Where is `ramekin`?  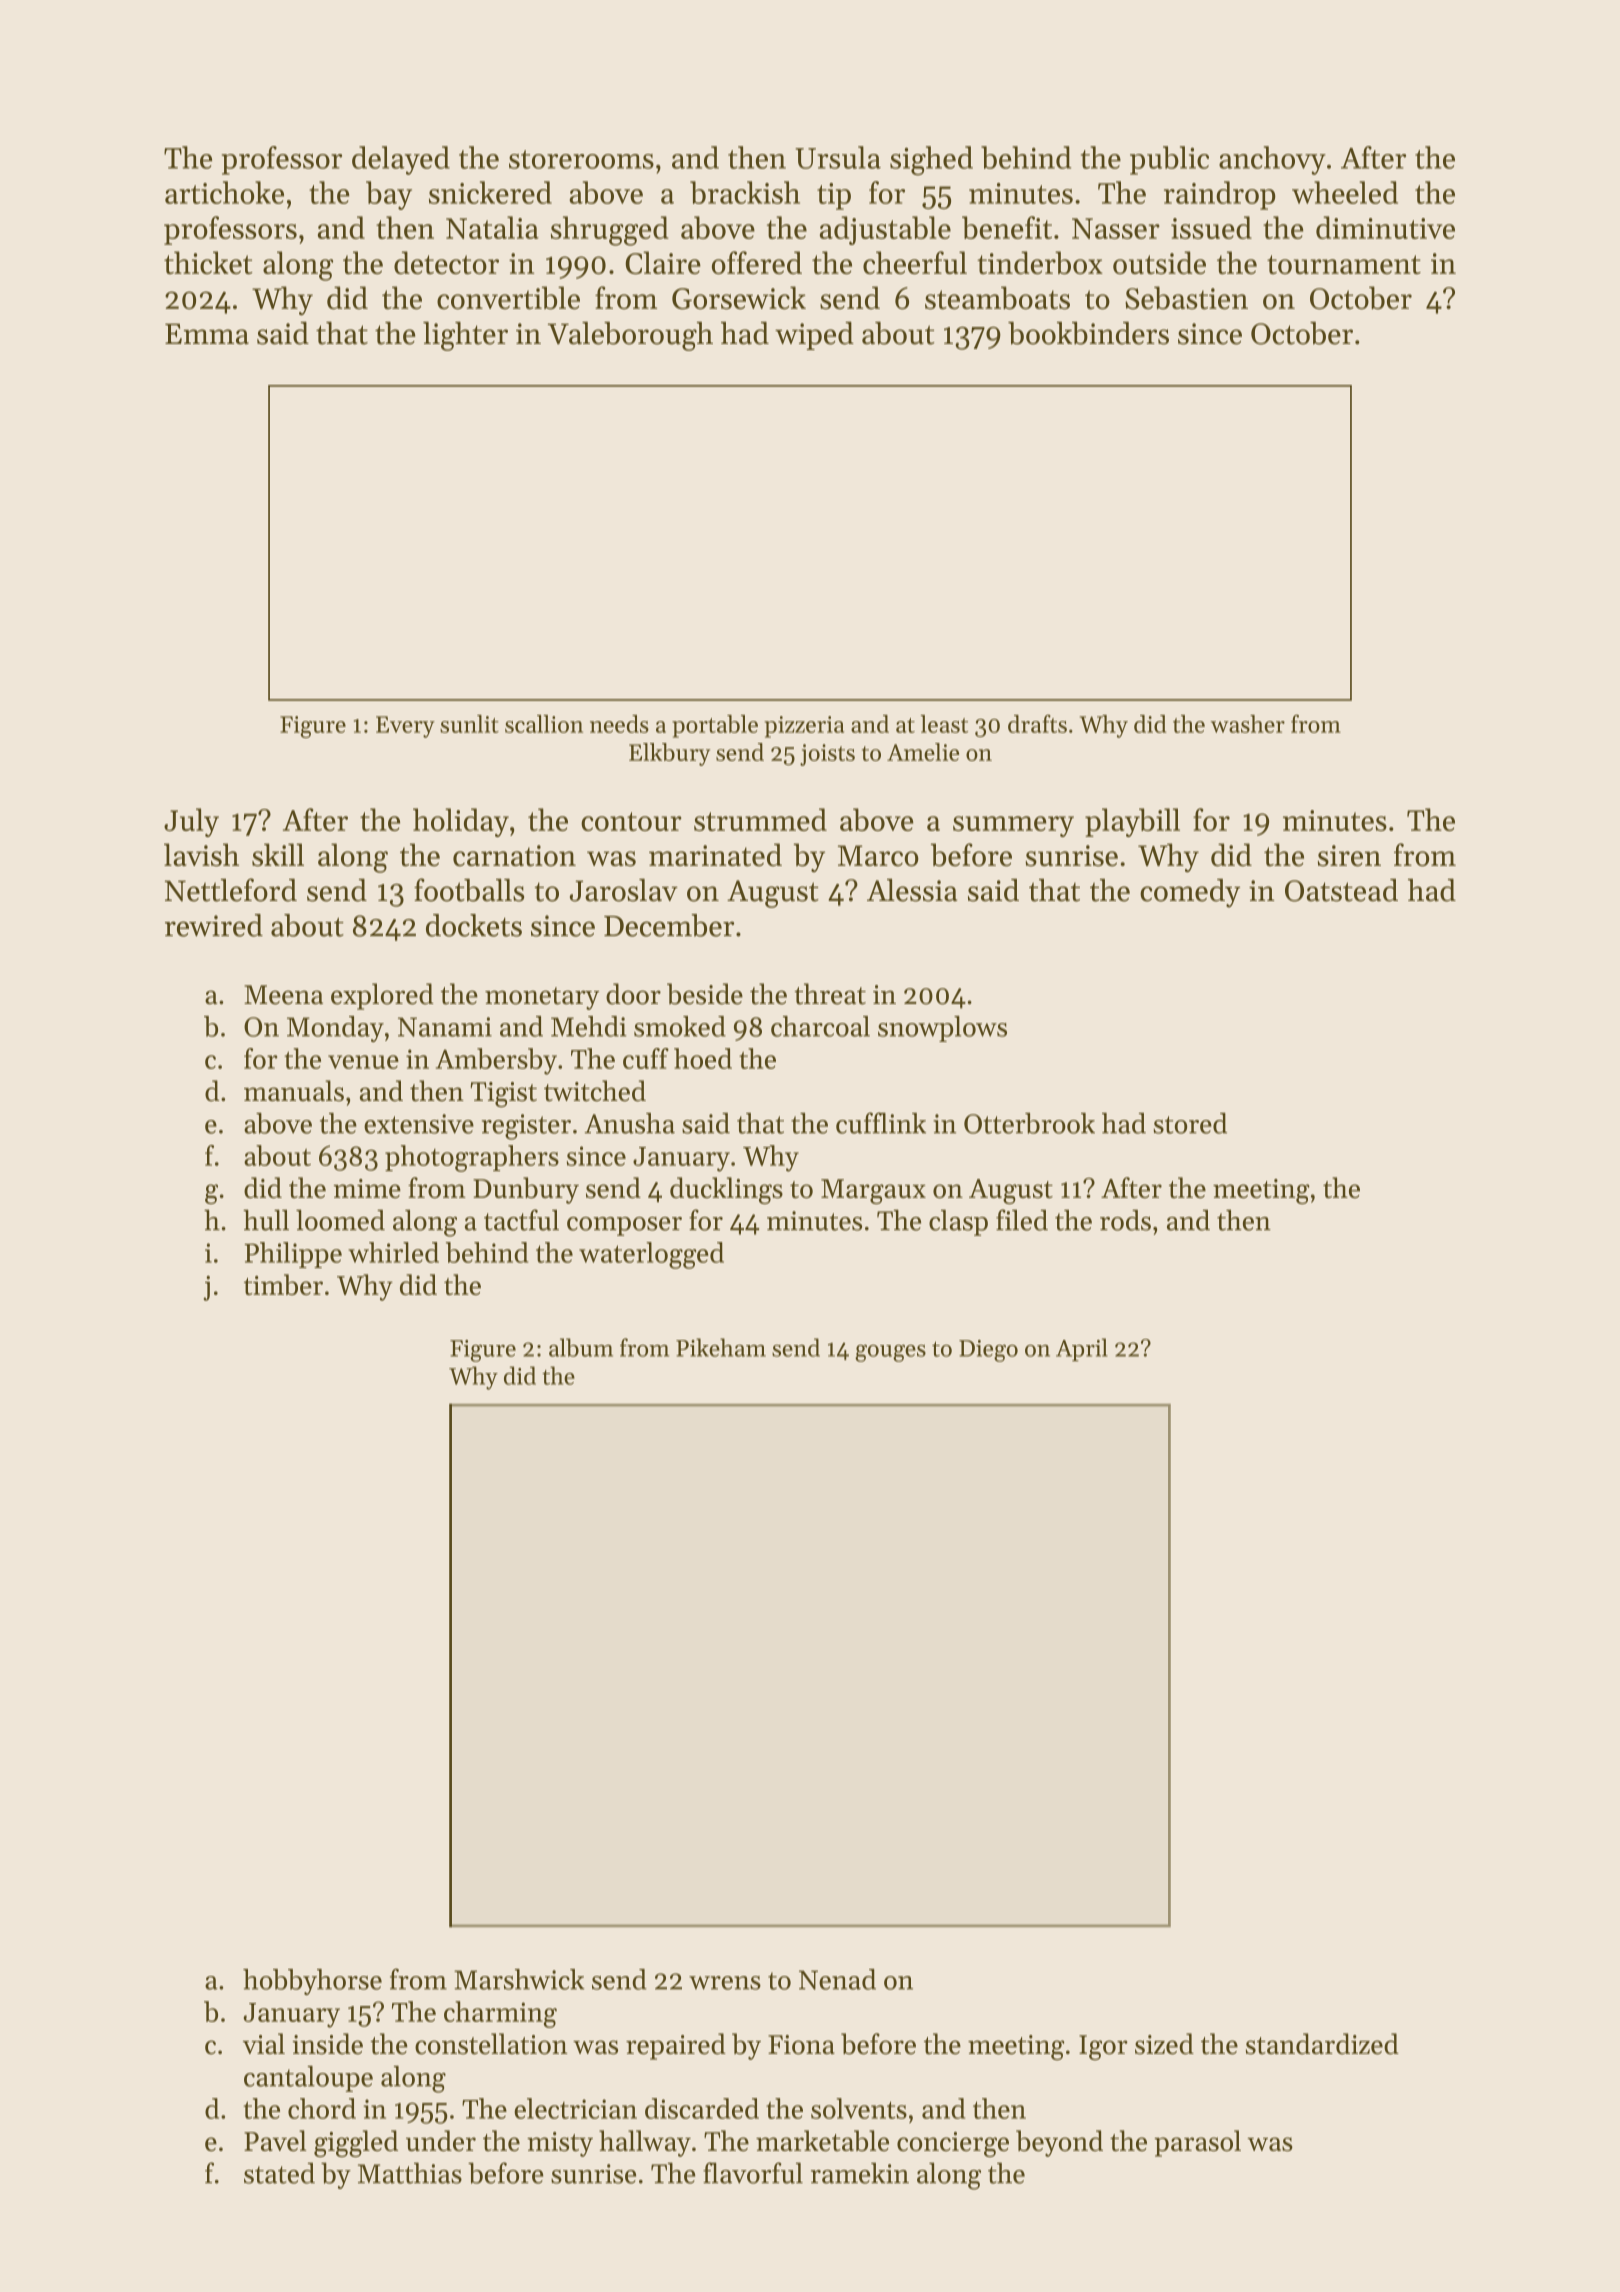
ramekin is located at coordinates (860, 2173).
